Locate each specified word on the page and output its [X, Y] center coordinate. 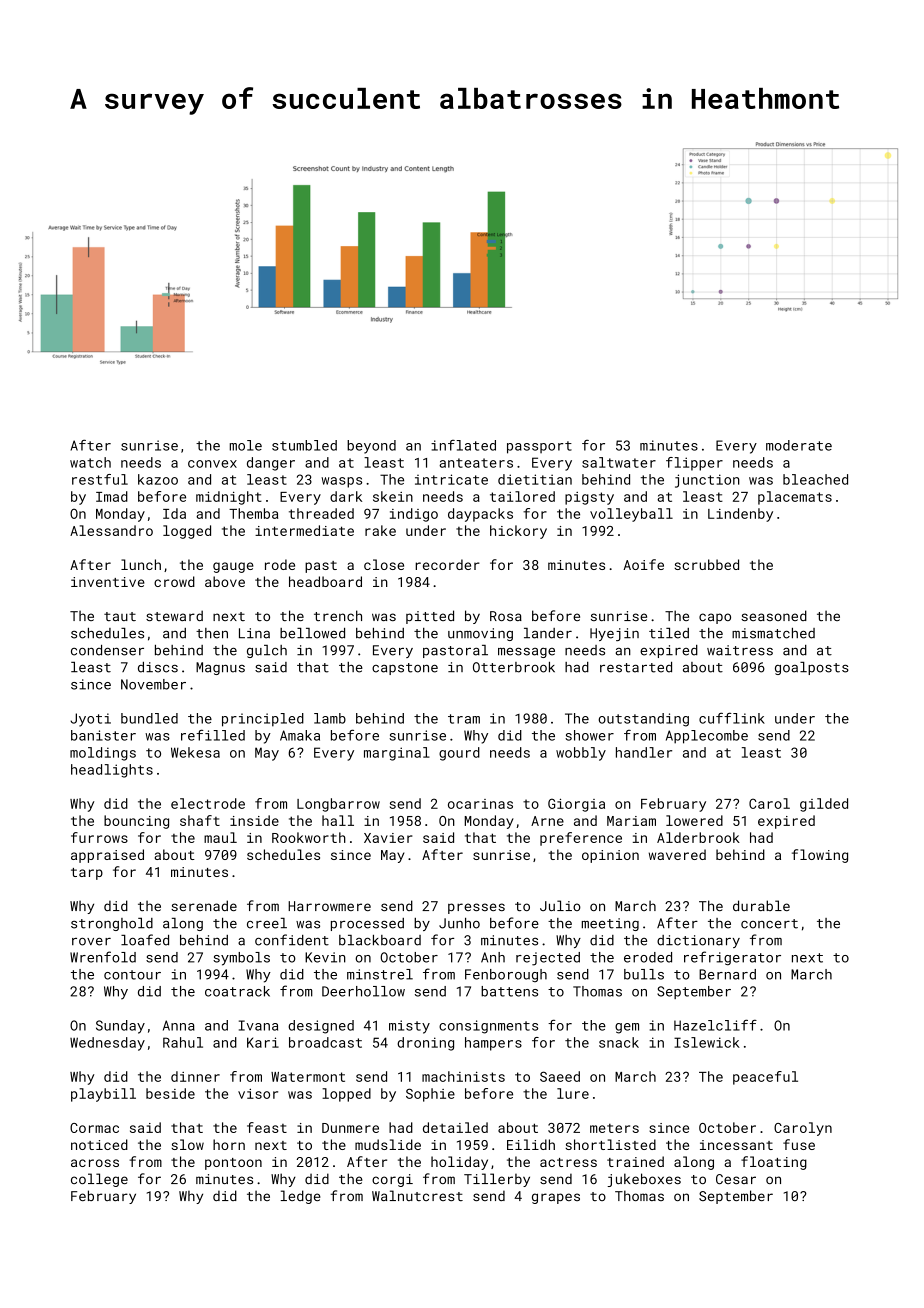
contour [132, 975]
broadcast [325, 1042]
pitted [430, 617]
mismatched [773, 633]
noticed [99, 1144]
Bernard [727, 974]
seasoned [774, 615]
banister [103, 735]
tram [464, 719]
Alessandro [111, 530]
